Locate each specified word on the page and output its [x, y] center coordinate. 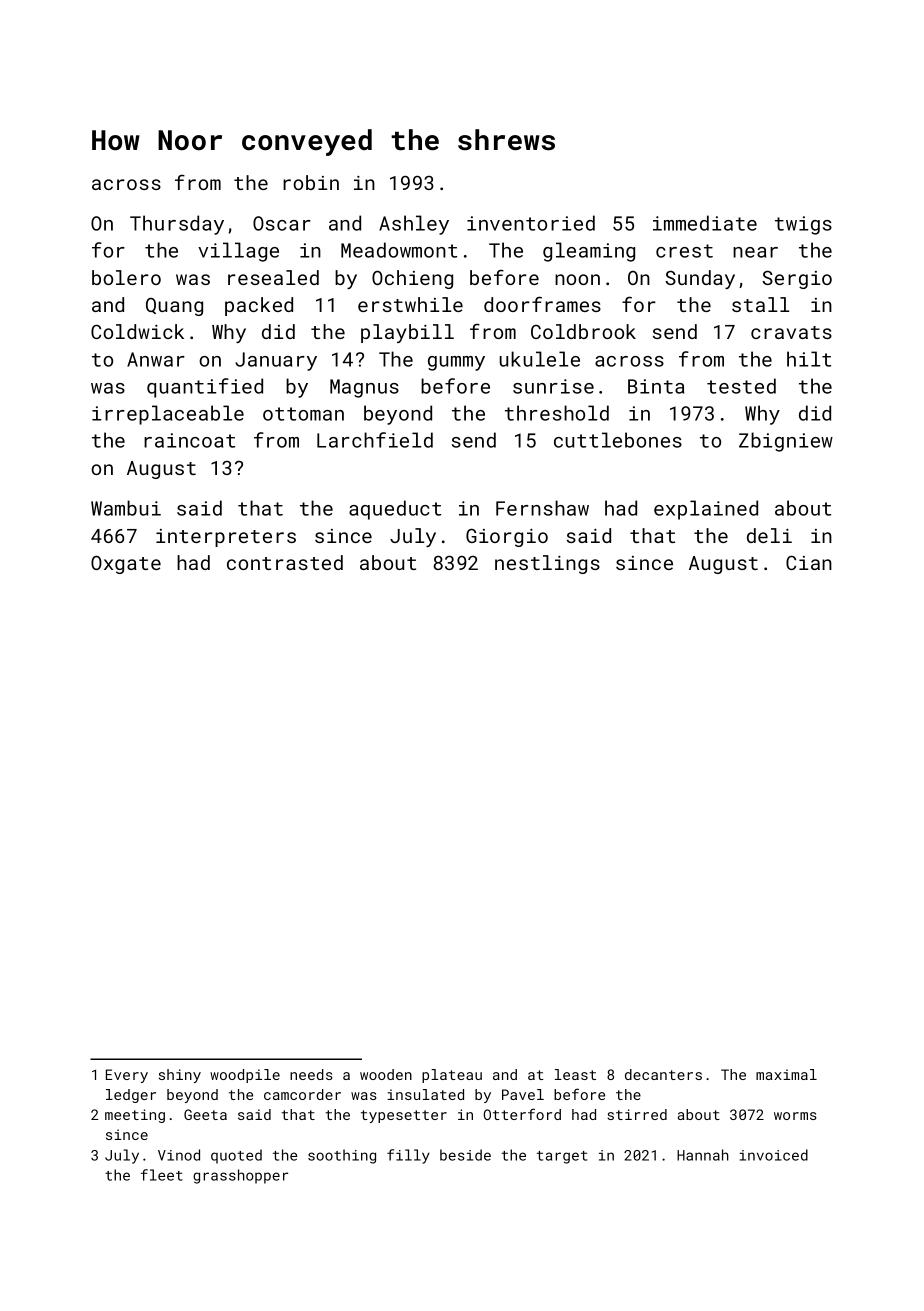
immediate [705, 223]
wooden [386, 1074]
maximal [786, 1074]
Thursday [177, 225]
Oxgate [126, 564]
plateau [452, 1076]
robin [311, 182]
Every [127, 1076]
